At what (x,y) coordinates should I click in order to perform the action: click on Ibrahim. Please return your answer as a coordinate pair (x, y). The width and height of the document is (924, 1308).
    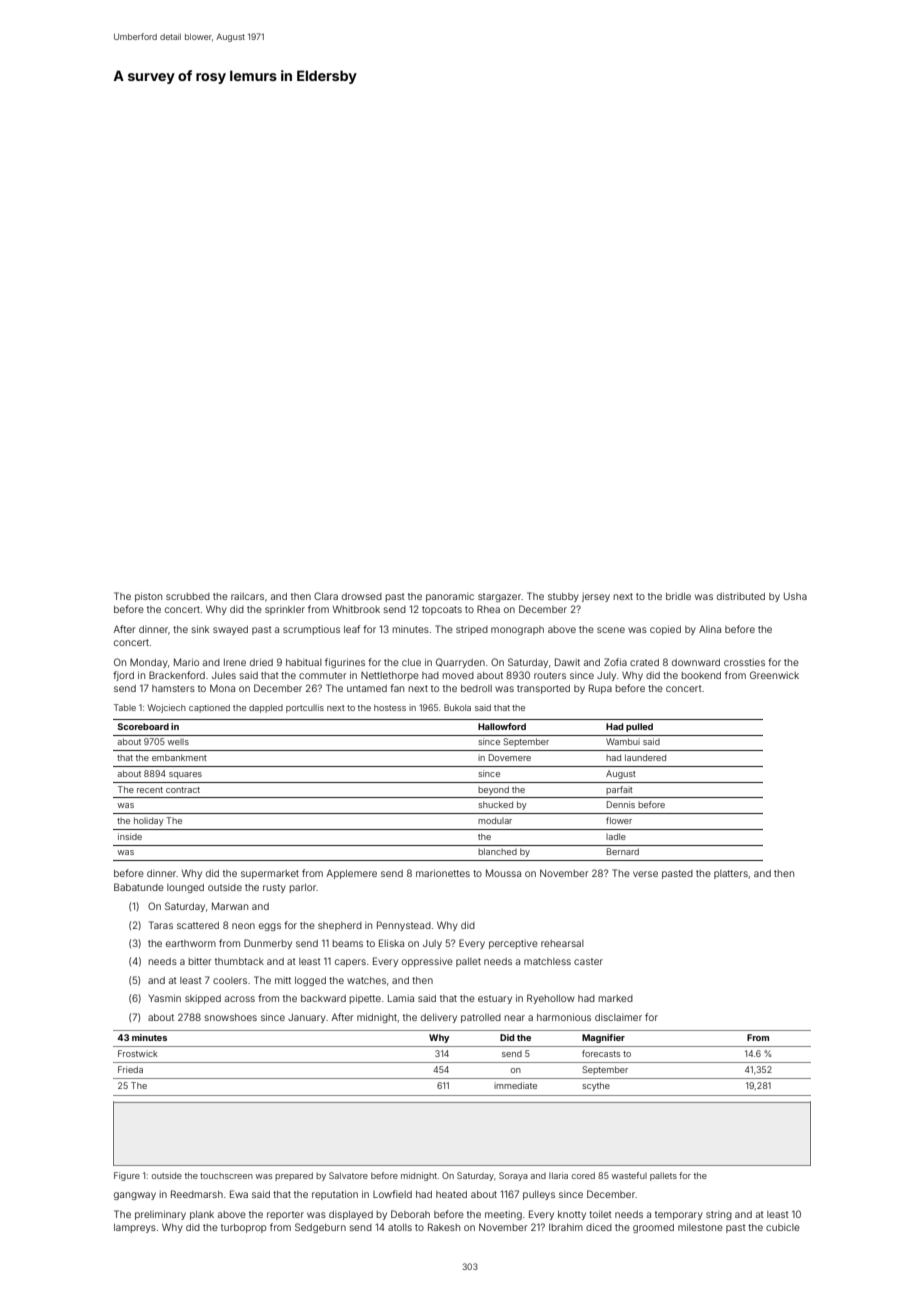
    Looking at the image, I should click on (566, 1227).
